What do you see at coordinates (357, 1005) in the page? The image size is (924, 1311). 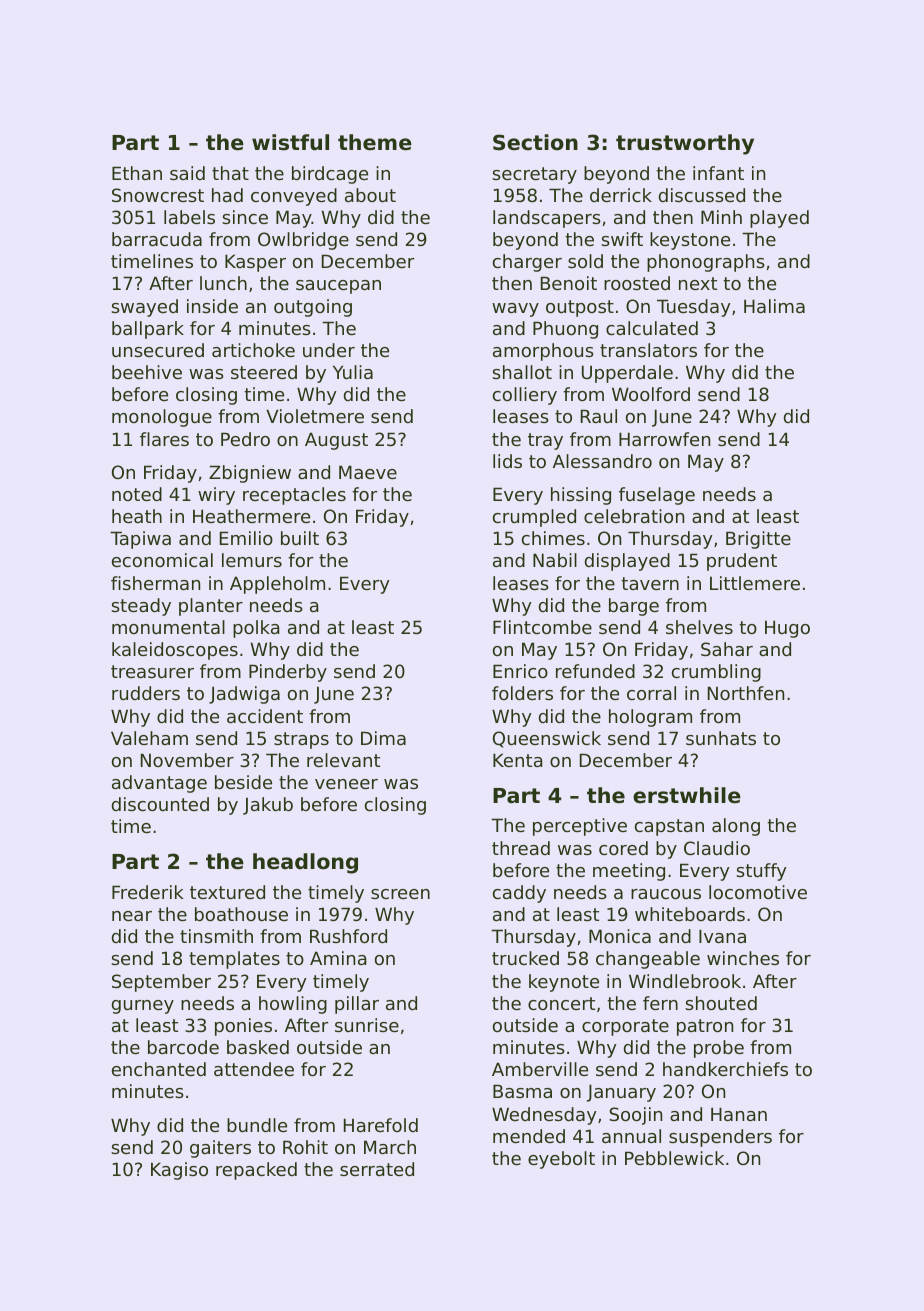 I see `pillar` at bounding box center [357, 1005].
